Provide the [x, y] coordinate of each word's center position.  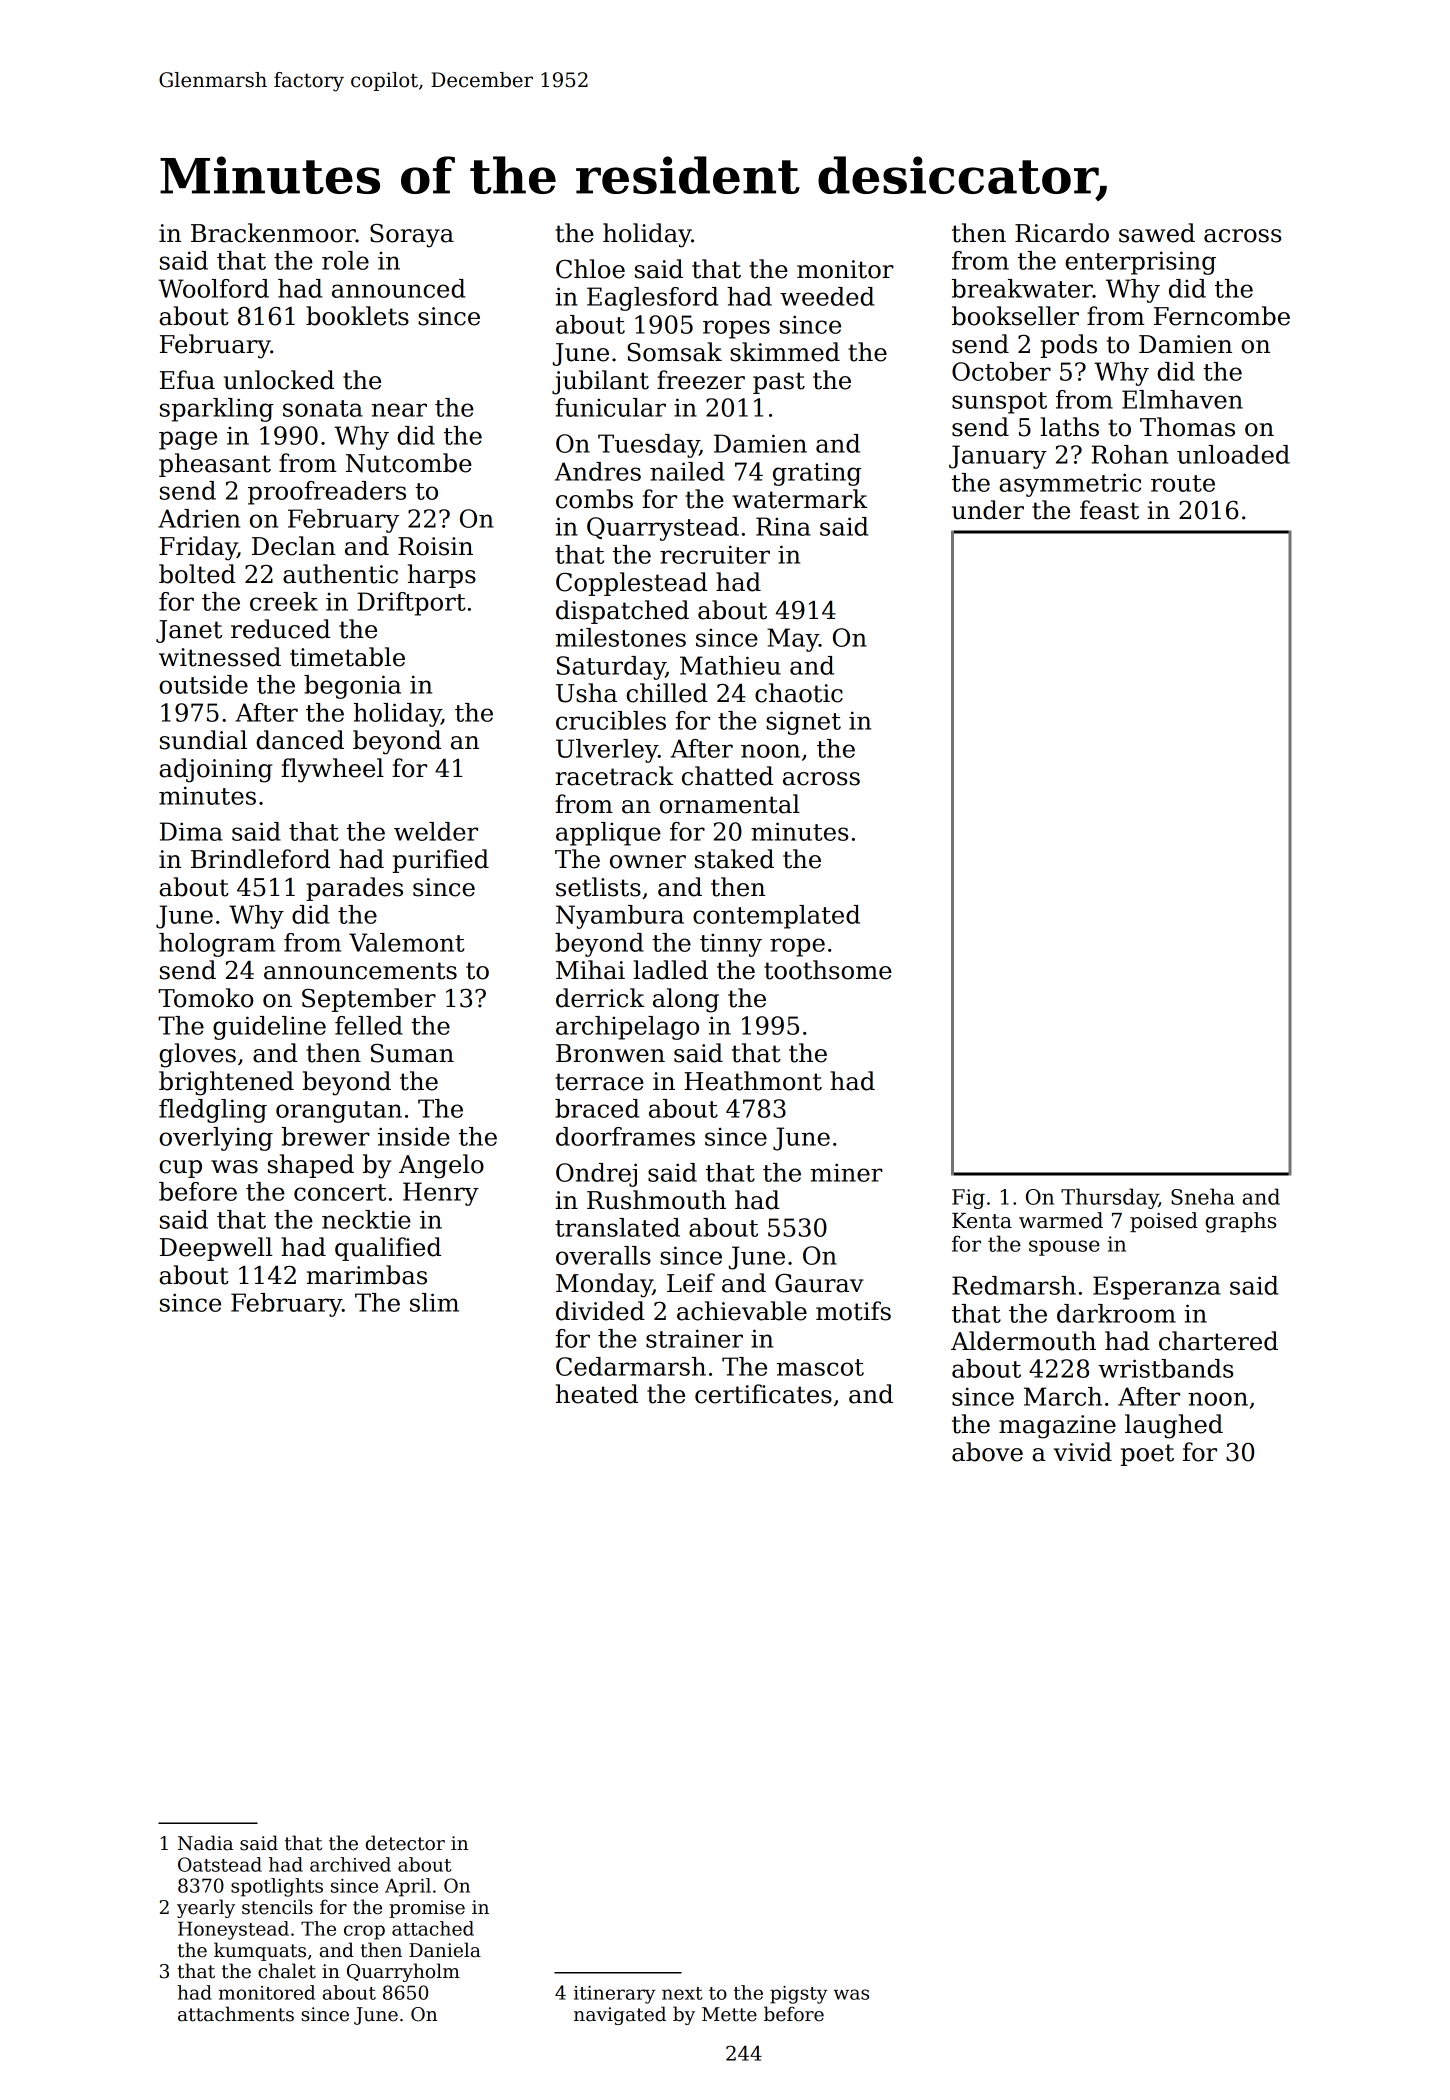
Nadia [205, 1843]
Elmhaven [1182, 399]
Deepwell [216, 1249]
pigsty [799, 1995]
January [998, 457]
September [369, 1000]
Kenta [982, 1221]
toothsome [828, 970]
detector [405, 1843]
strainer [694, 1338]
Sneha [1203, 1196]
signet [803, 723]
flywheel [332, 770]
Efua [187, 380]
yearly [206, 1908]
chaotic [799, 693]
